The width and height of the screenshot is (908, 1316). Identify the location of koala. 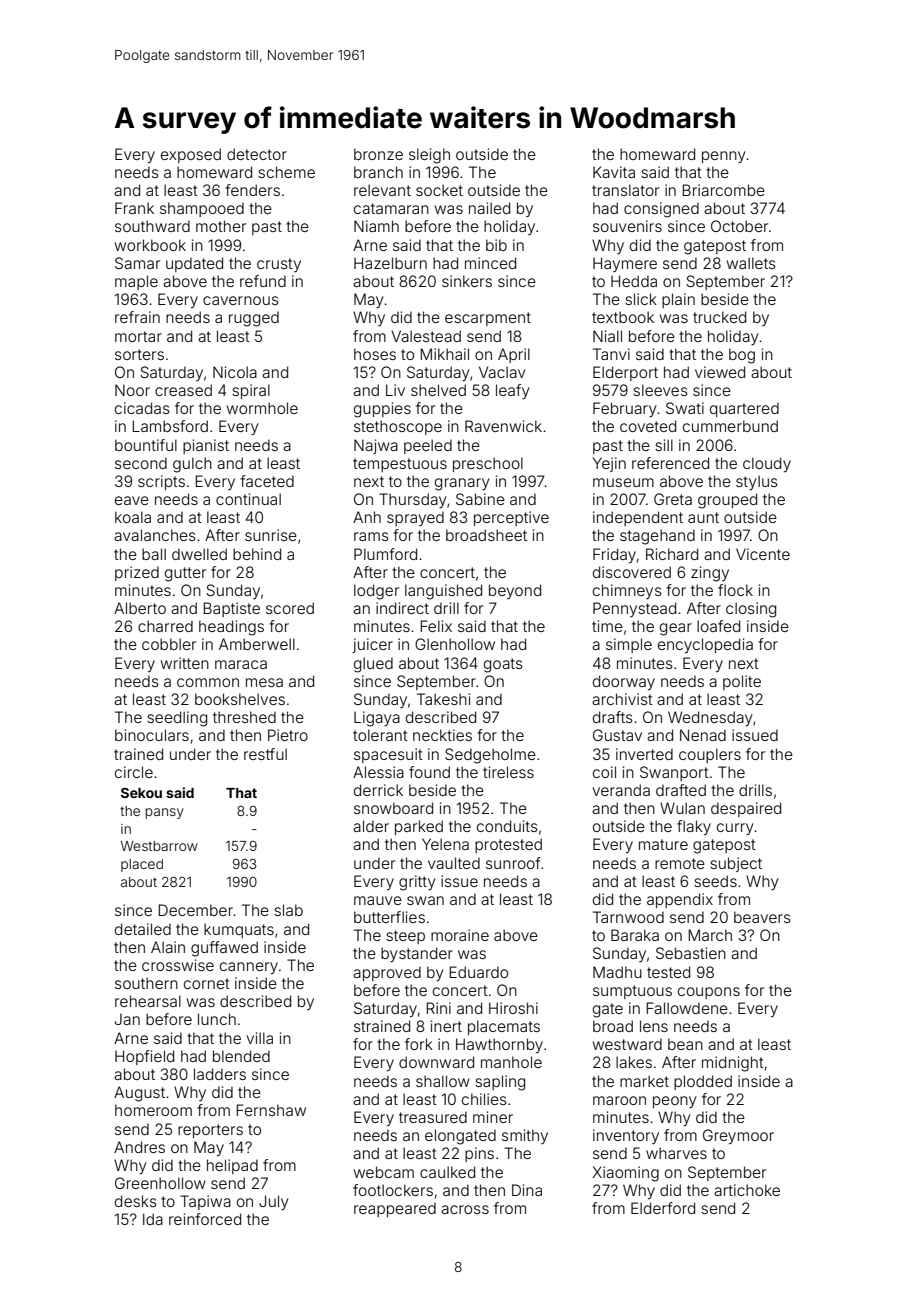
(133, 517).
